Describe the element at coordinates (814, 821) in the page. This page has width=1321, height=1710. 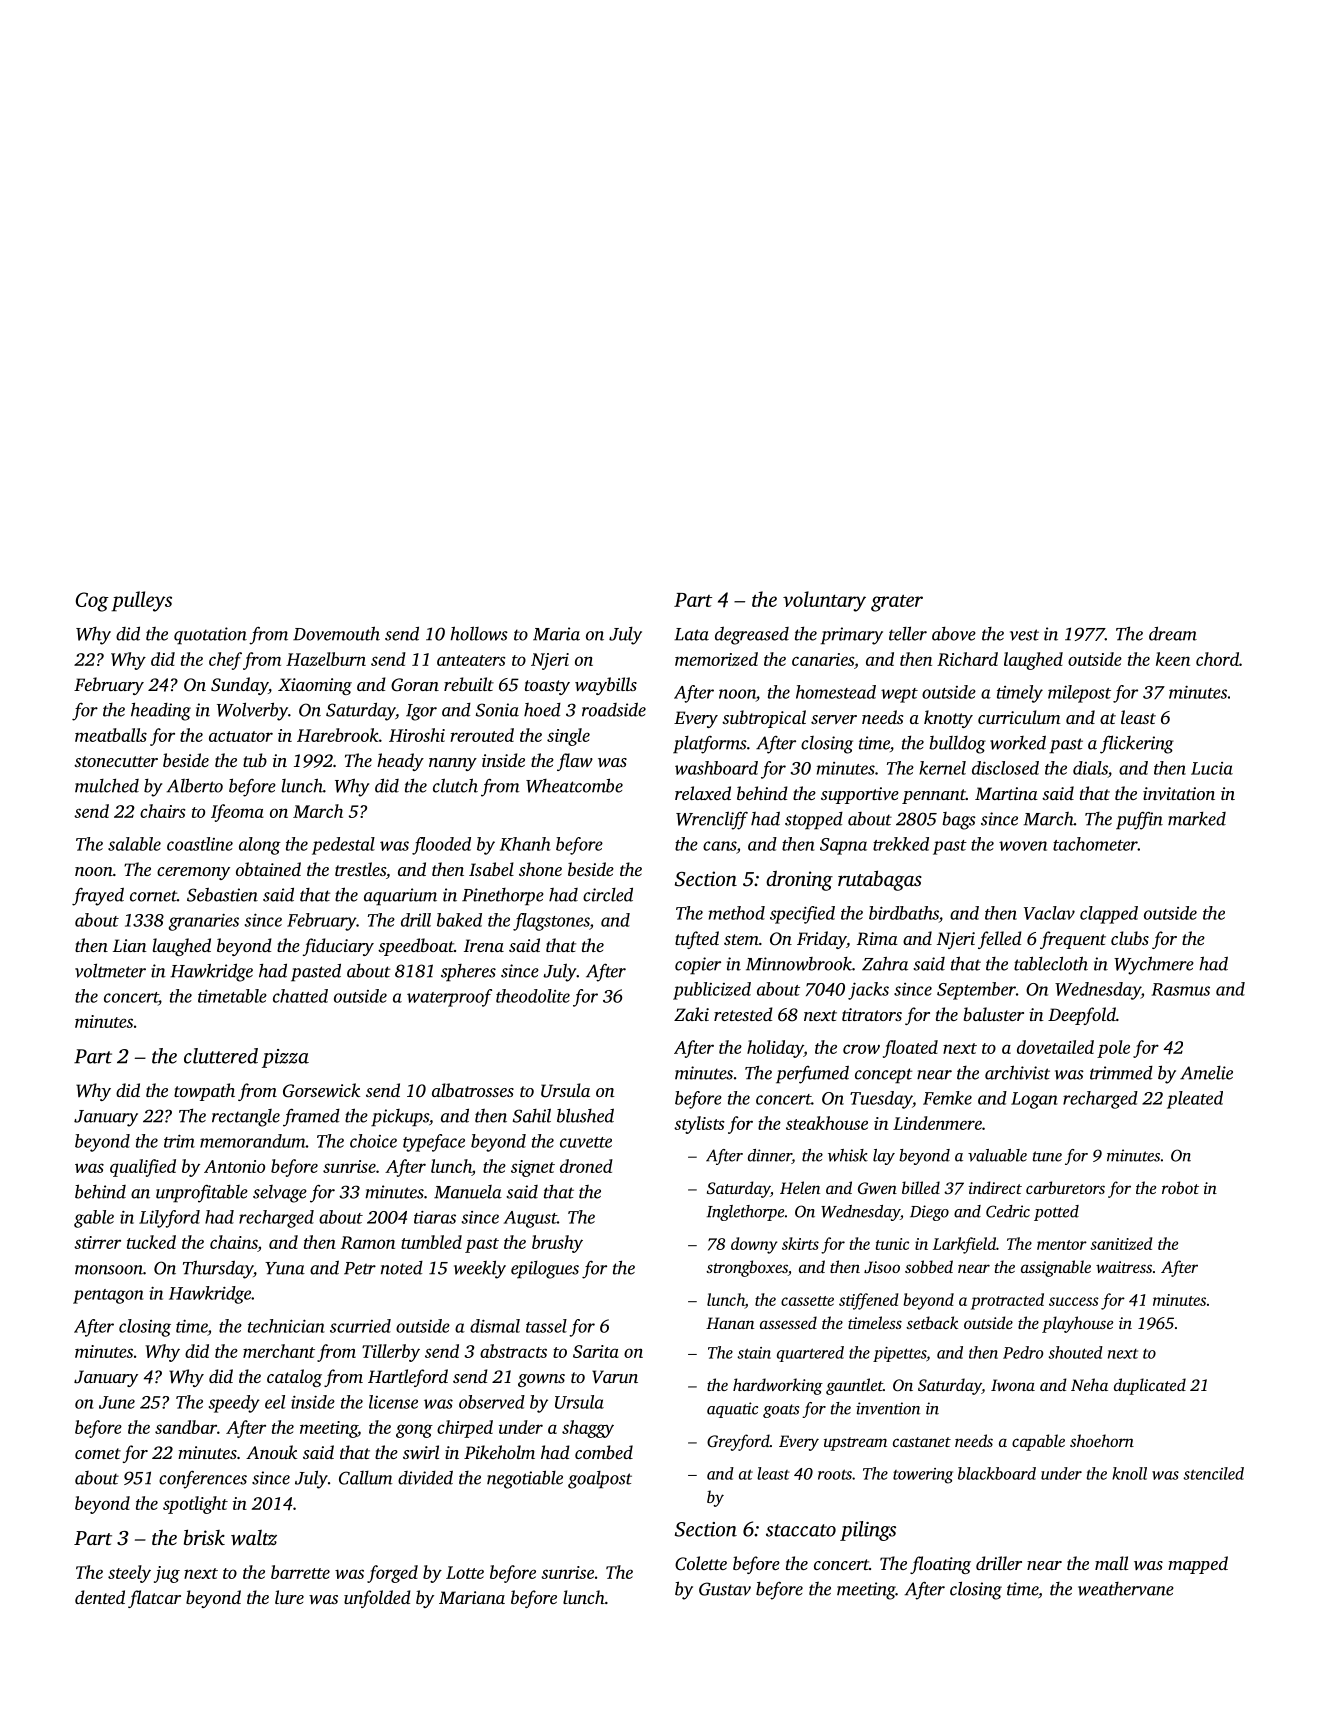
I see `stopped` at that location.
